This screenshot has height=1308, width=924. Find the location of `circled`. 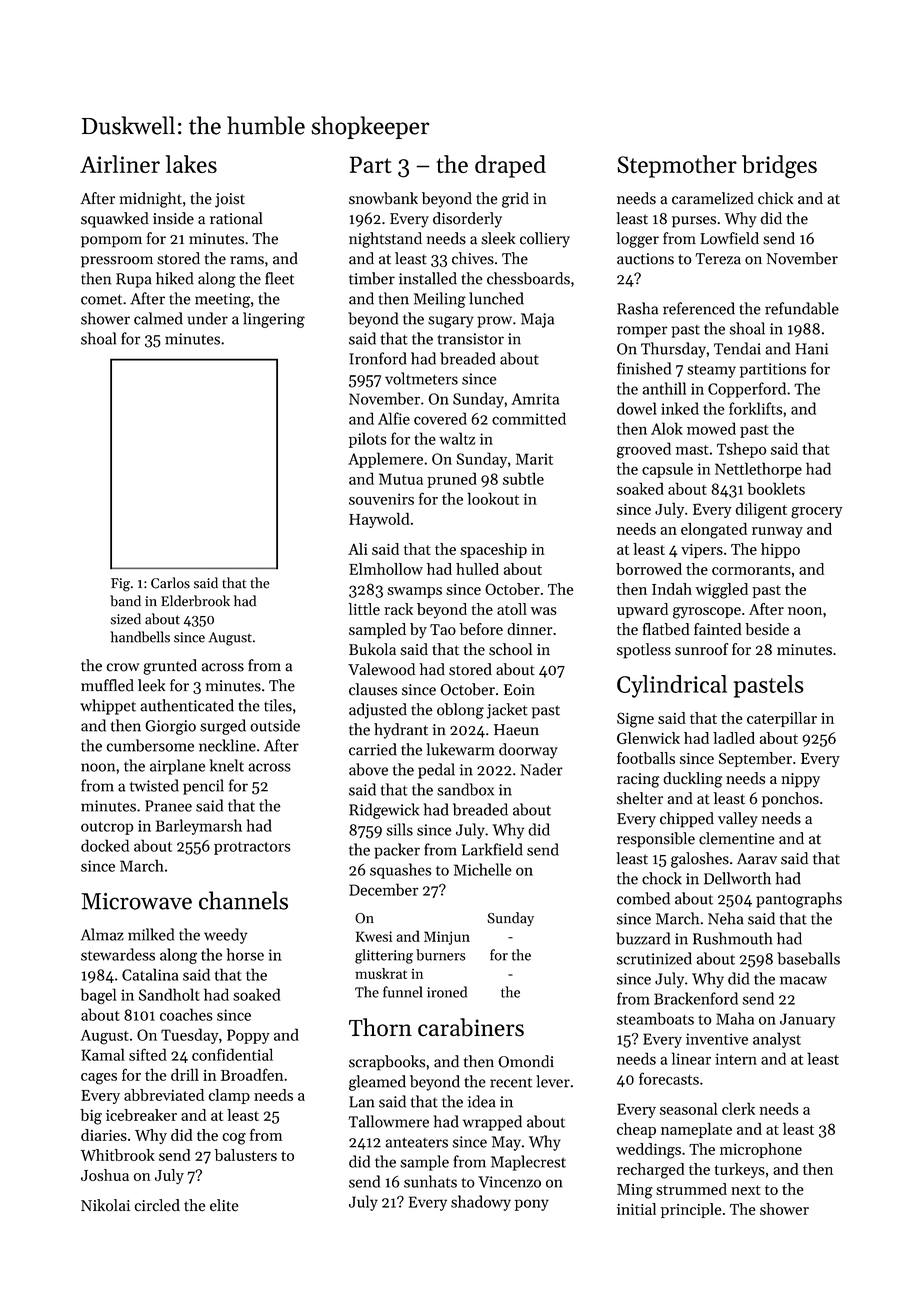

circled is located at coordinates (157, 1205).
